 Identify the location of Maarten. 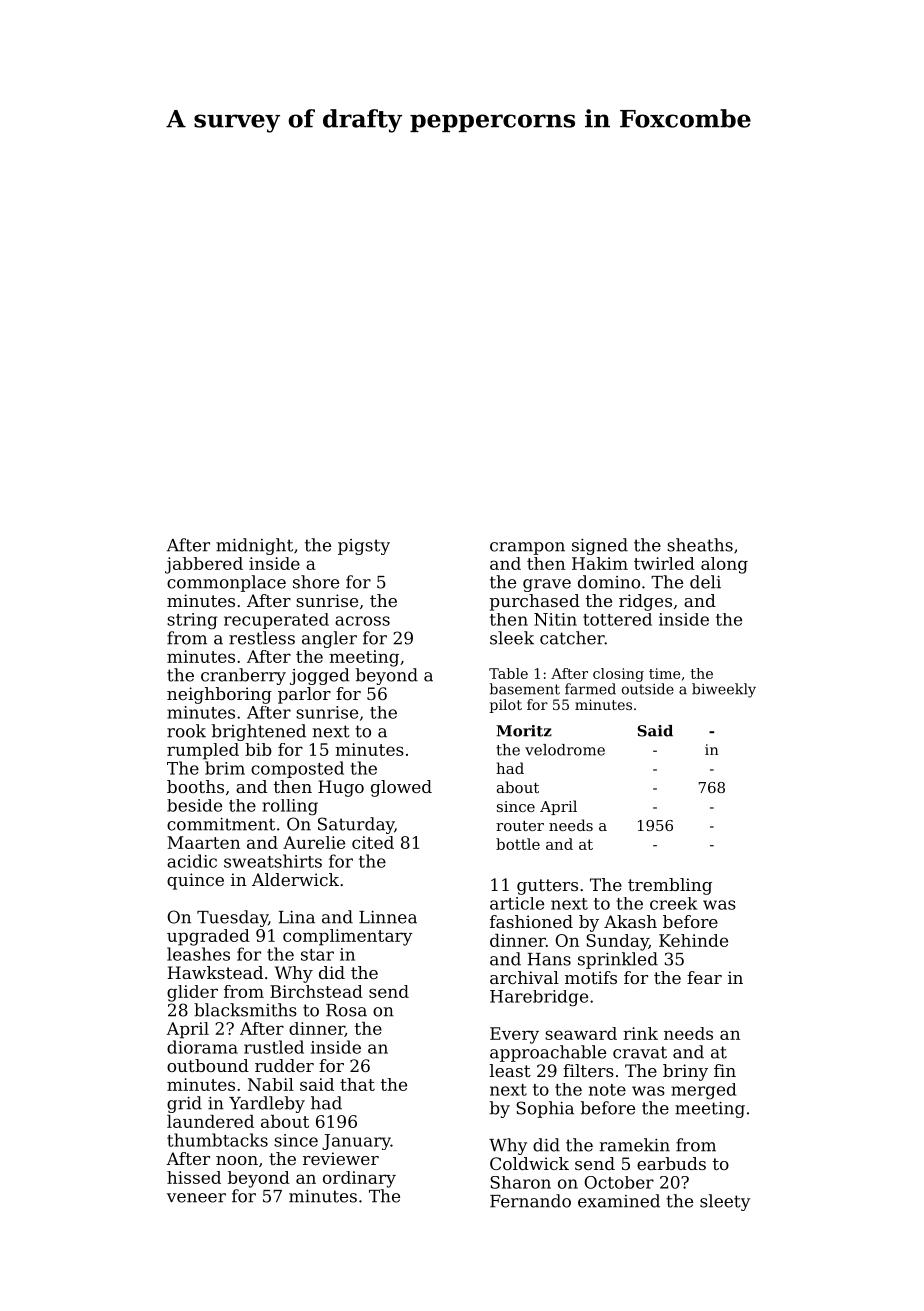
(203, 842).
